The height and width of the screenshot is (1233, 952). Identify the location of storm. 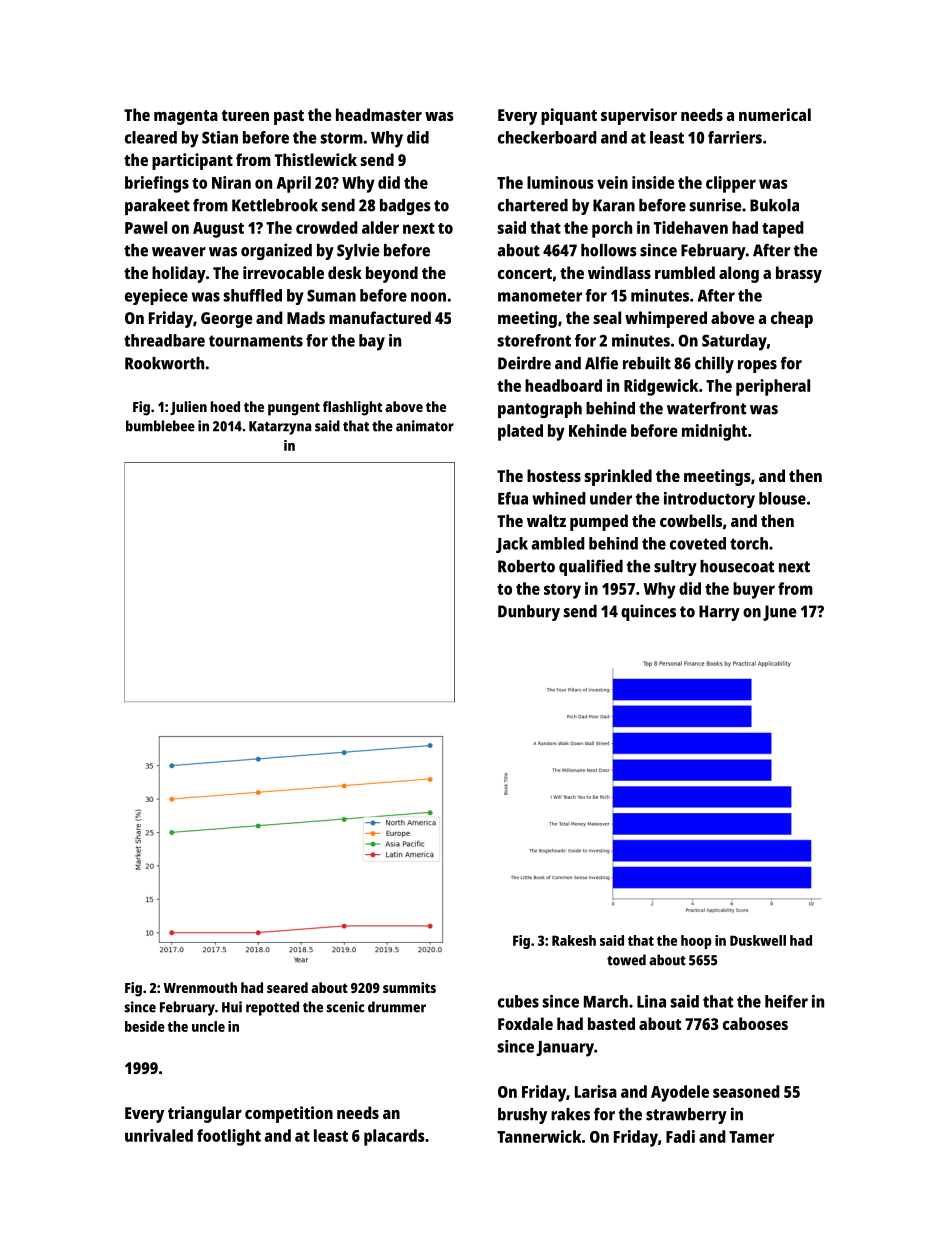
(341, 138).
